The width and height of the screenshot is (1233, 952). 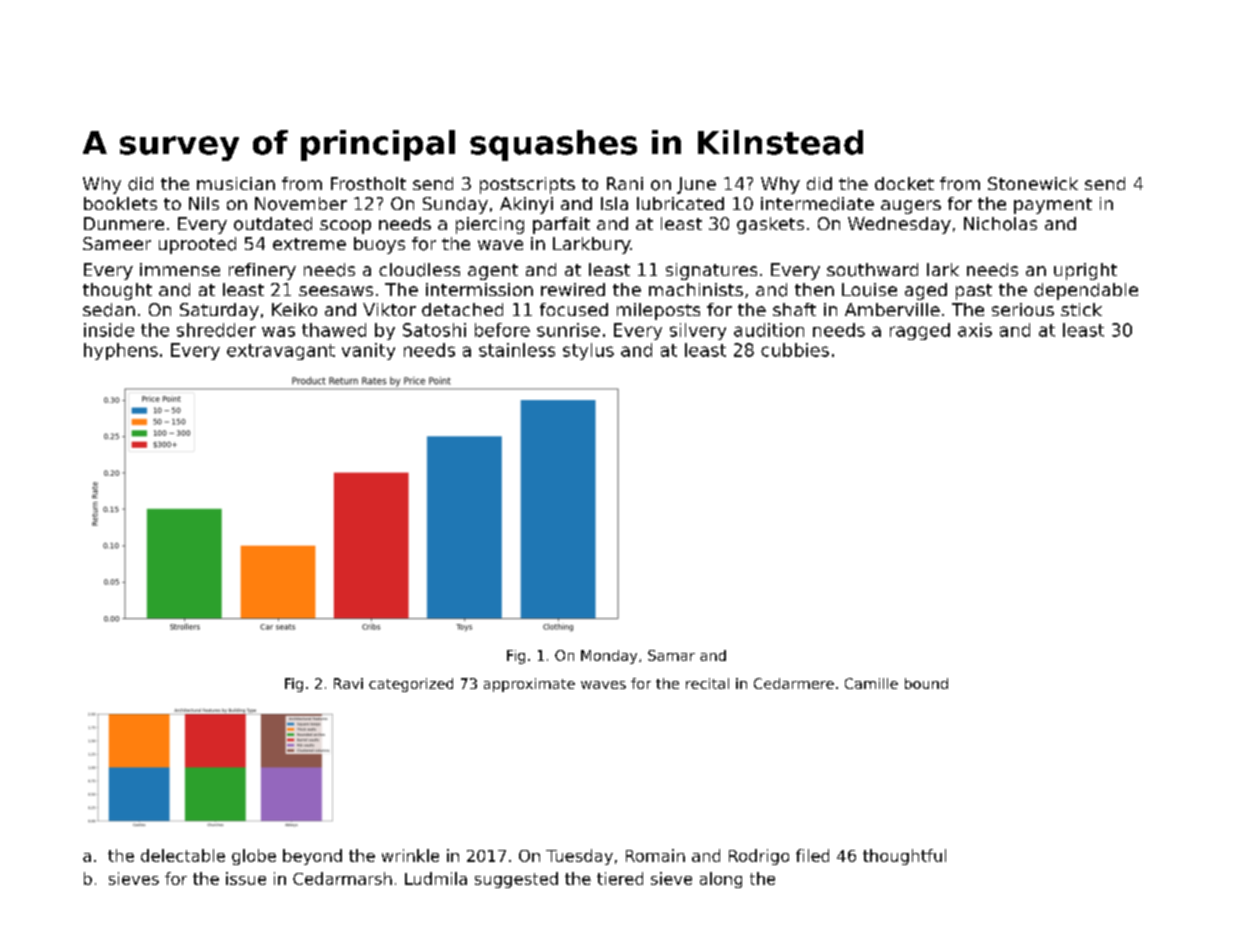 I want to click on Samar, so click(x=671, y=655).
